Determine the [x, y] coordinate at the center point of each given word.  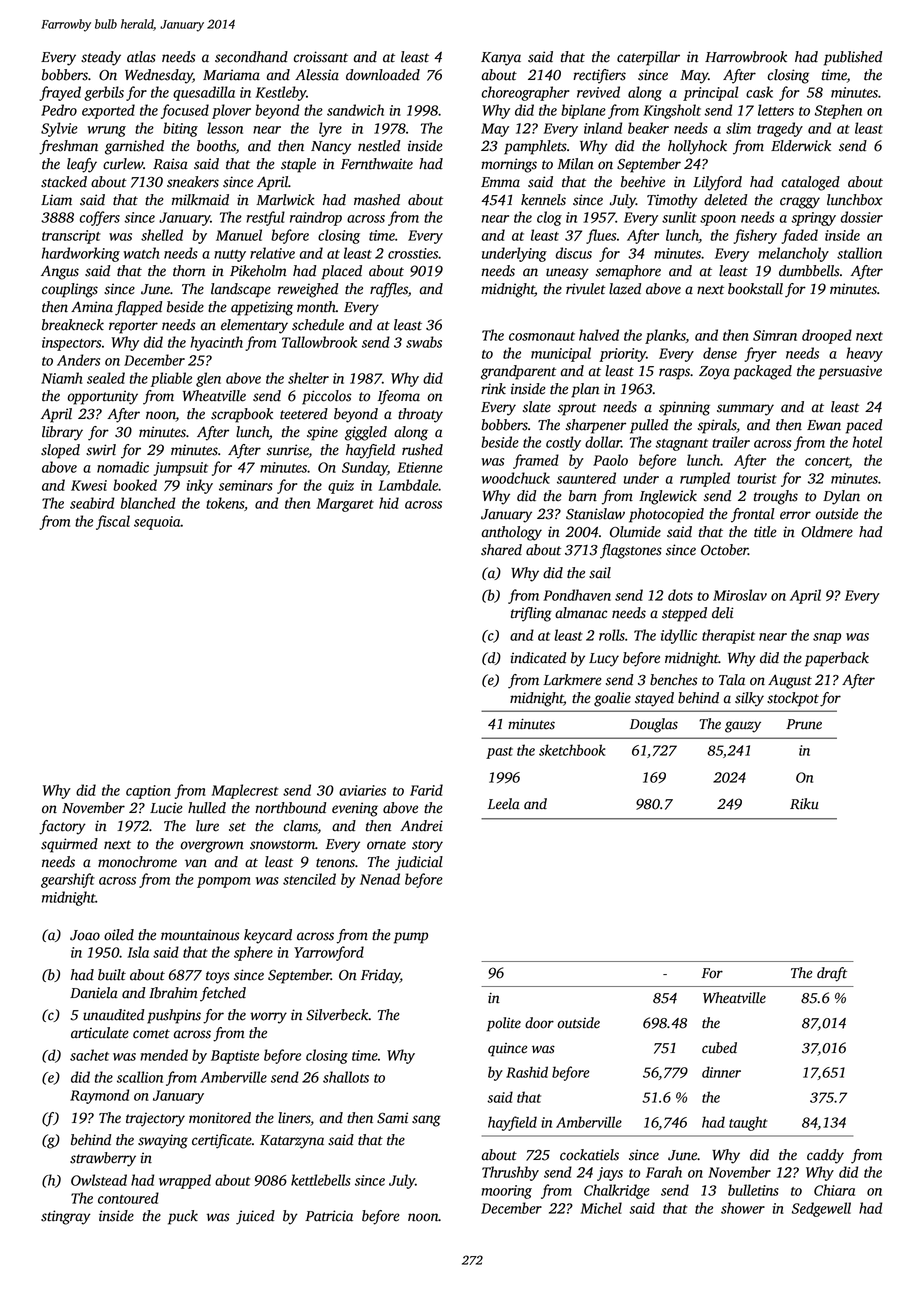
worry [268, 1018]
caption [148, 792]
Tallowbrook [319, 342]
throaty [420, 415]
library [62, 433]
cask [759, 92]
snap [827, 638]
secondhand [251, 57]
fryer [760, 354]
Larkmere [572, 680]
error [795, 515]
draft [832, 974]
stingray [66, 1217]
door [539, 1023]
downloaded [383, 75]
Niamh [61, 378]
